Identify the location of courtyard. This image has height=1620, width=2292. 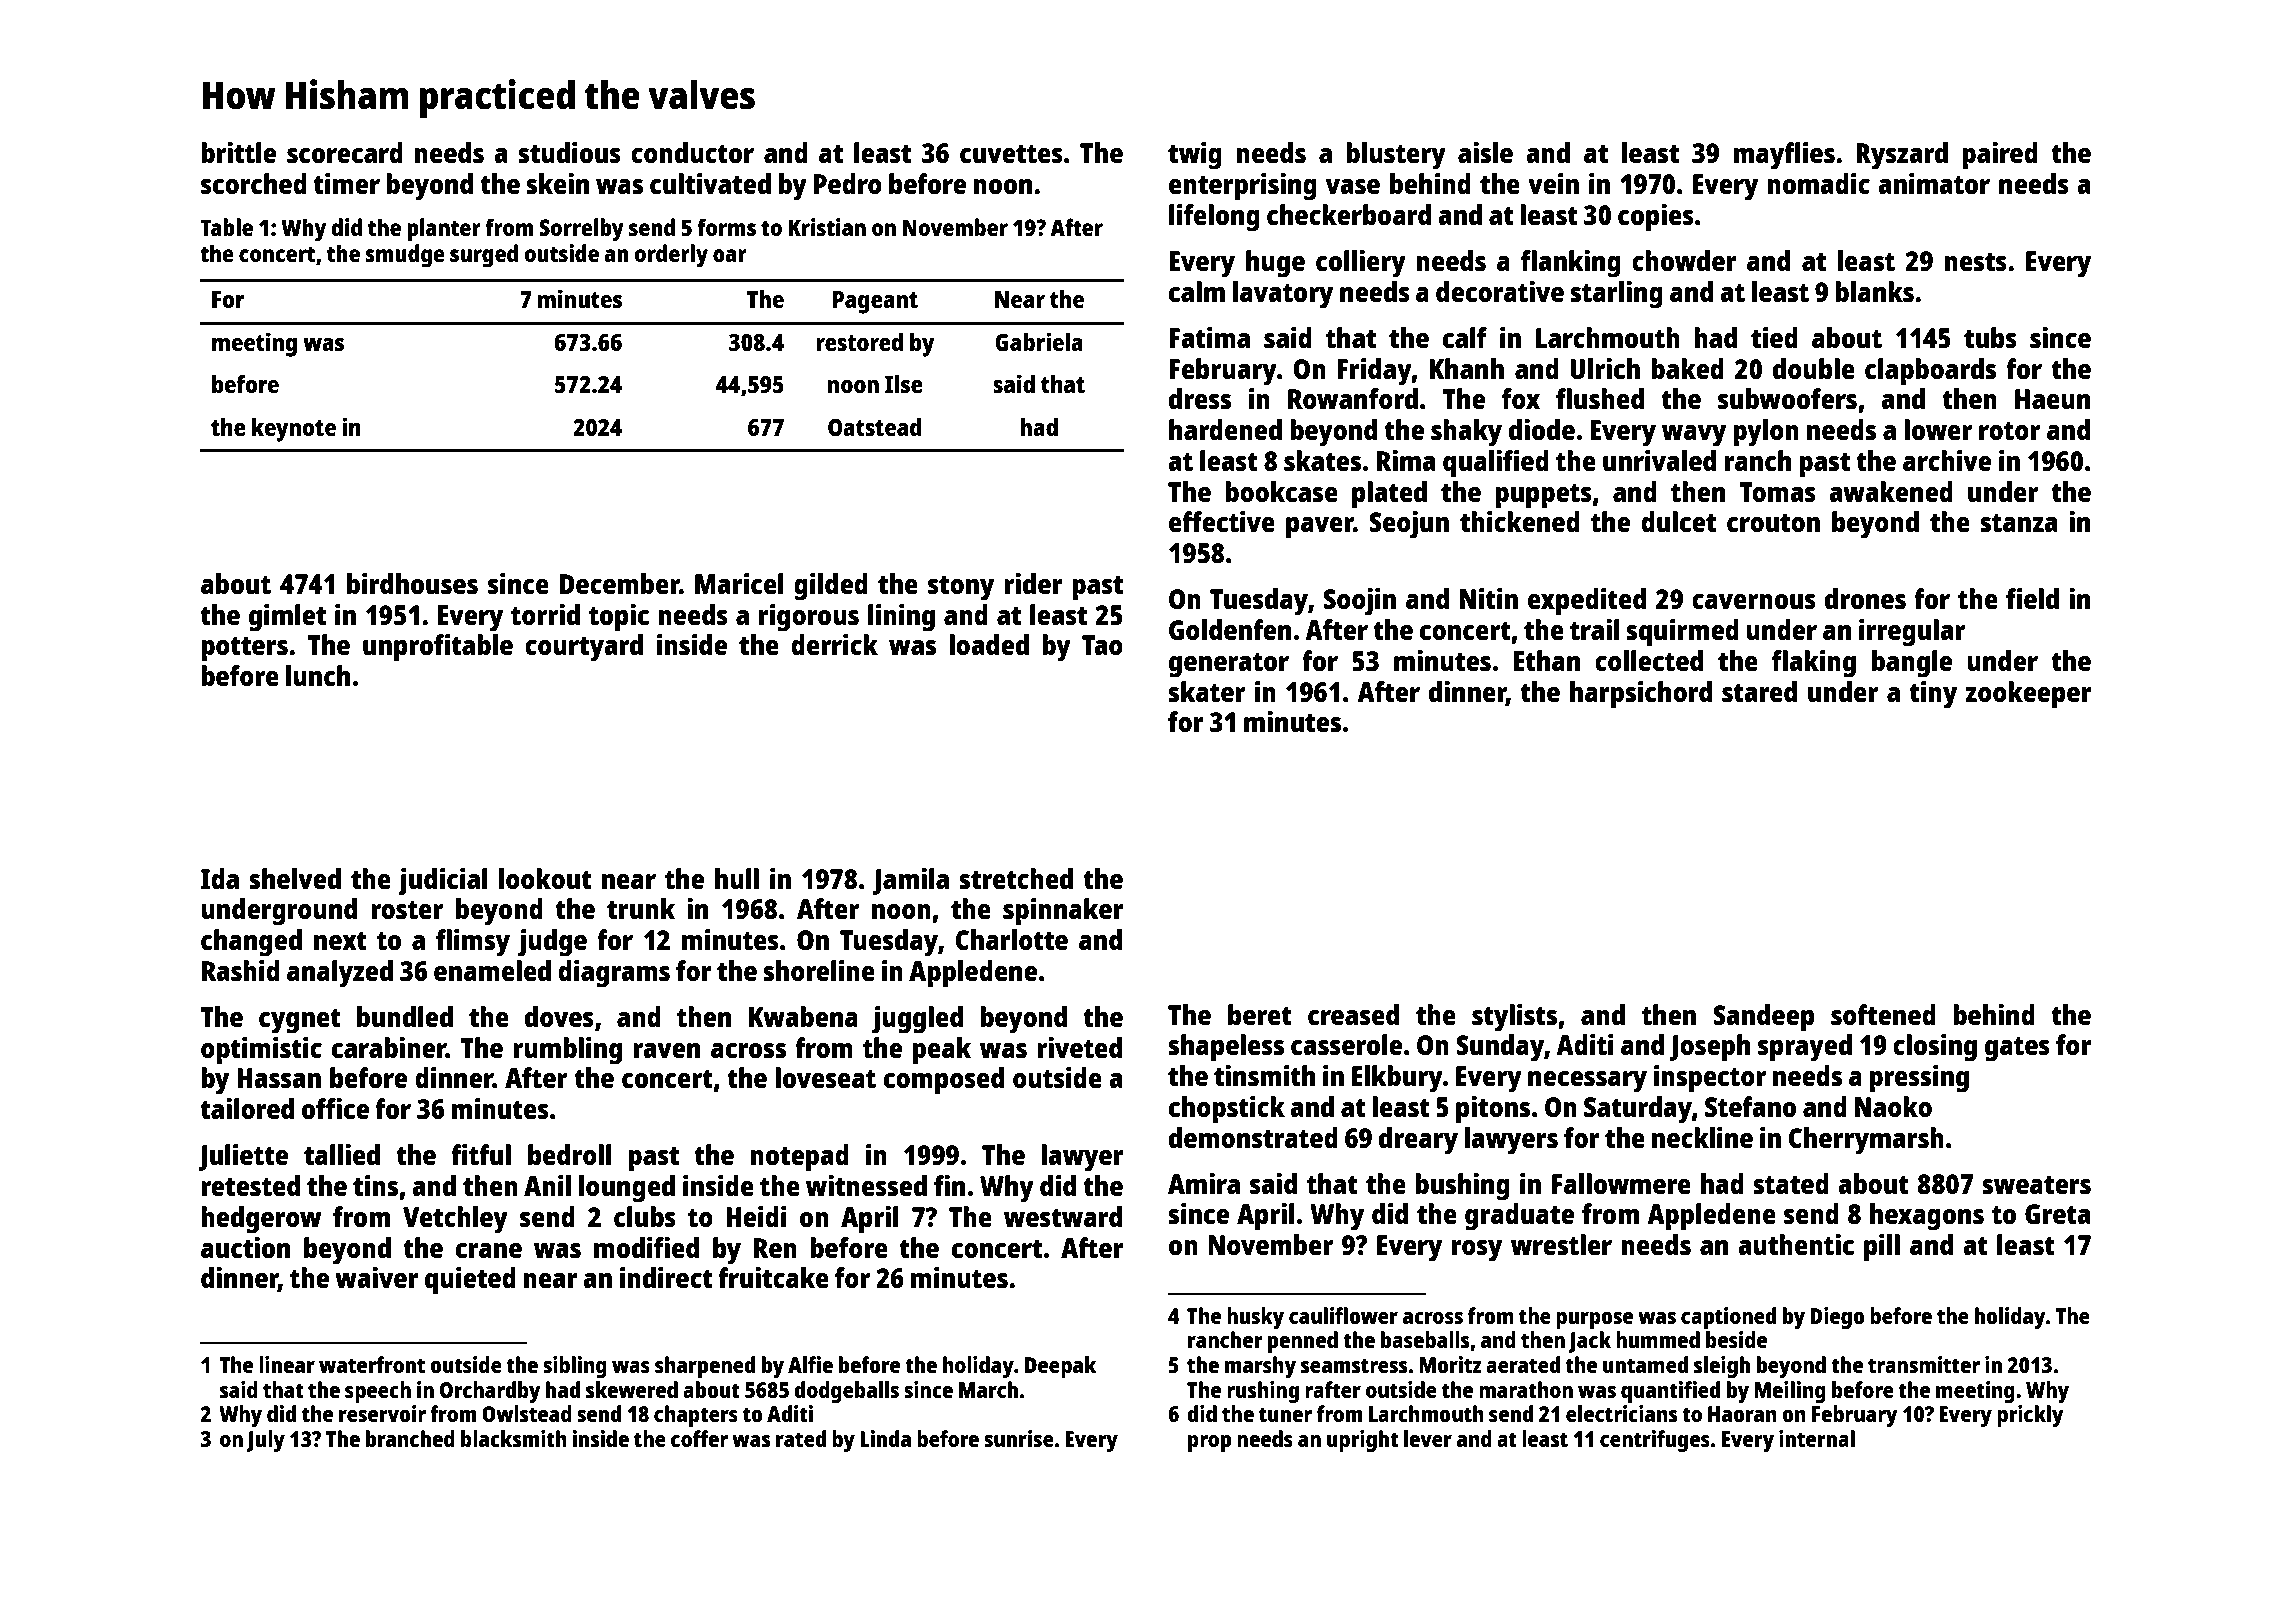
(584, 648).
